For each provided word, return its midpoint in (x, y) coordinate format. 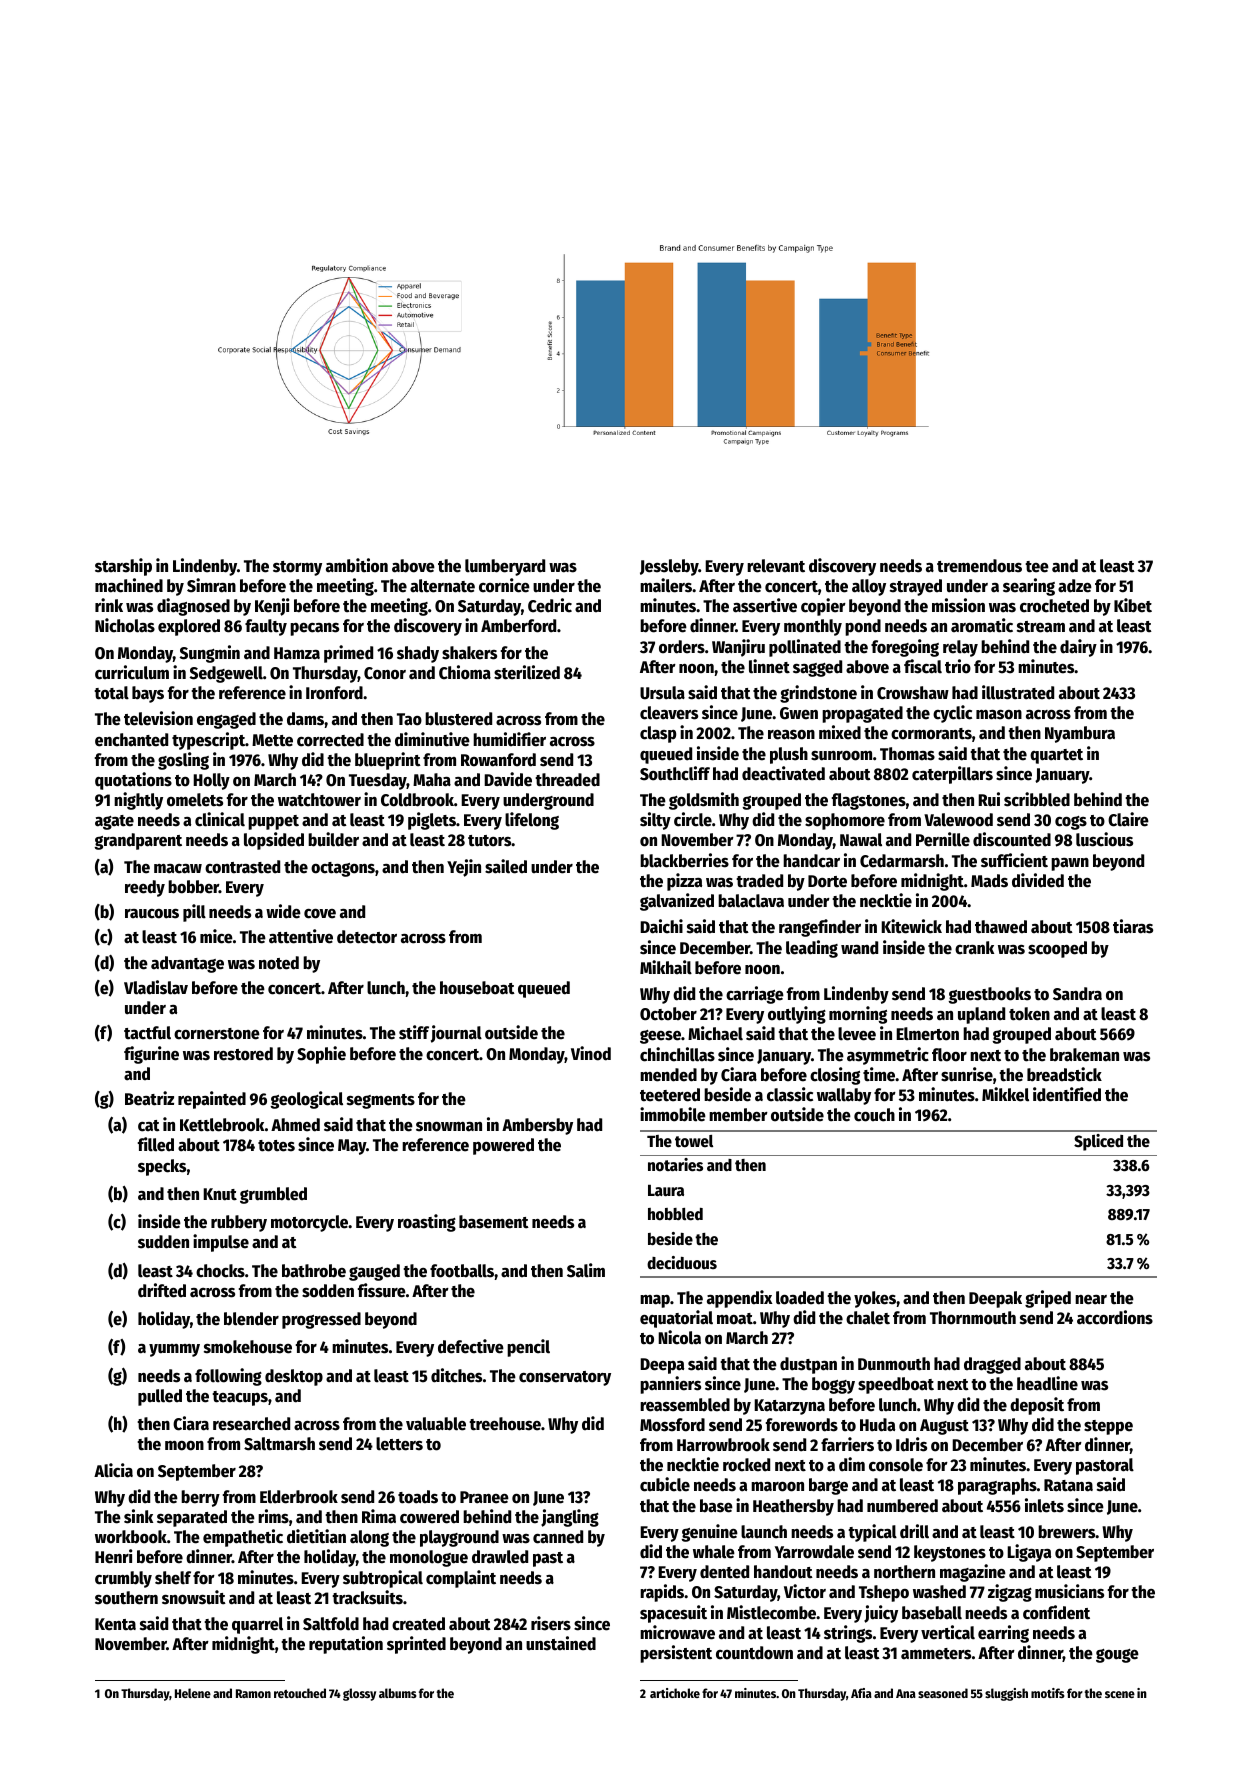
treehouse (505, 1424)
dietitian (316, 1536)
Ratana (1068, 1485)
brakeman (1084, 1055)
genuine (709, 1533)
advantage (187, 964)
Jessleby (669, 567)
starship (123, 567)
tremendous (979, 566)
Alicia (113, 1470)
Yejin (464, 868)
